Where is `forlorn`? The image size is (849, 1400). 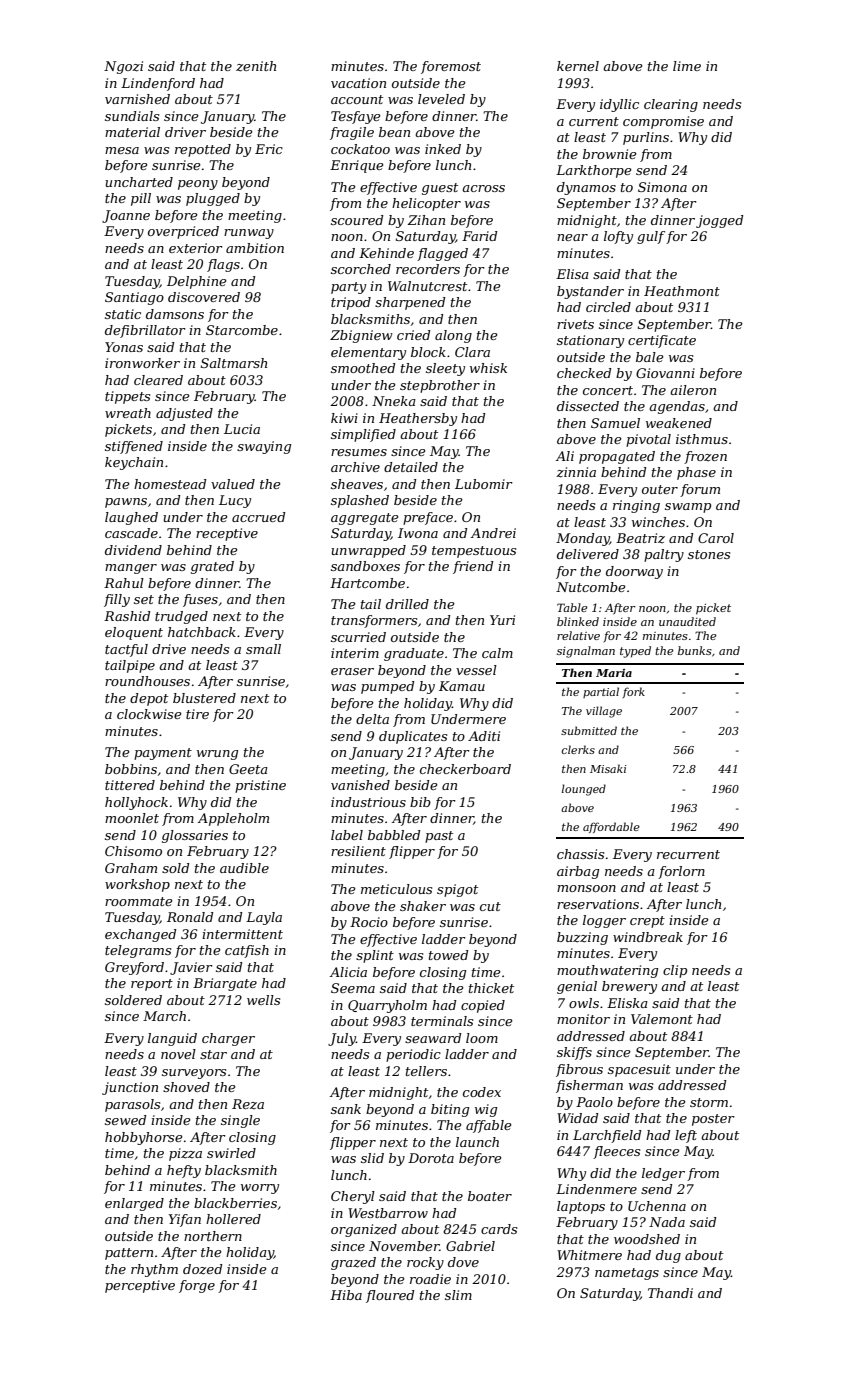 forlorn is located at coordinates (681, 872).
